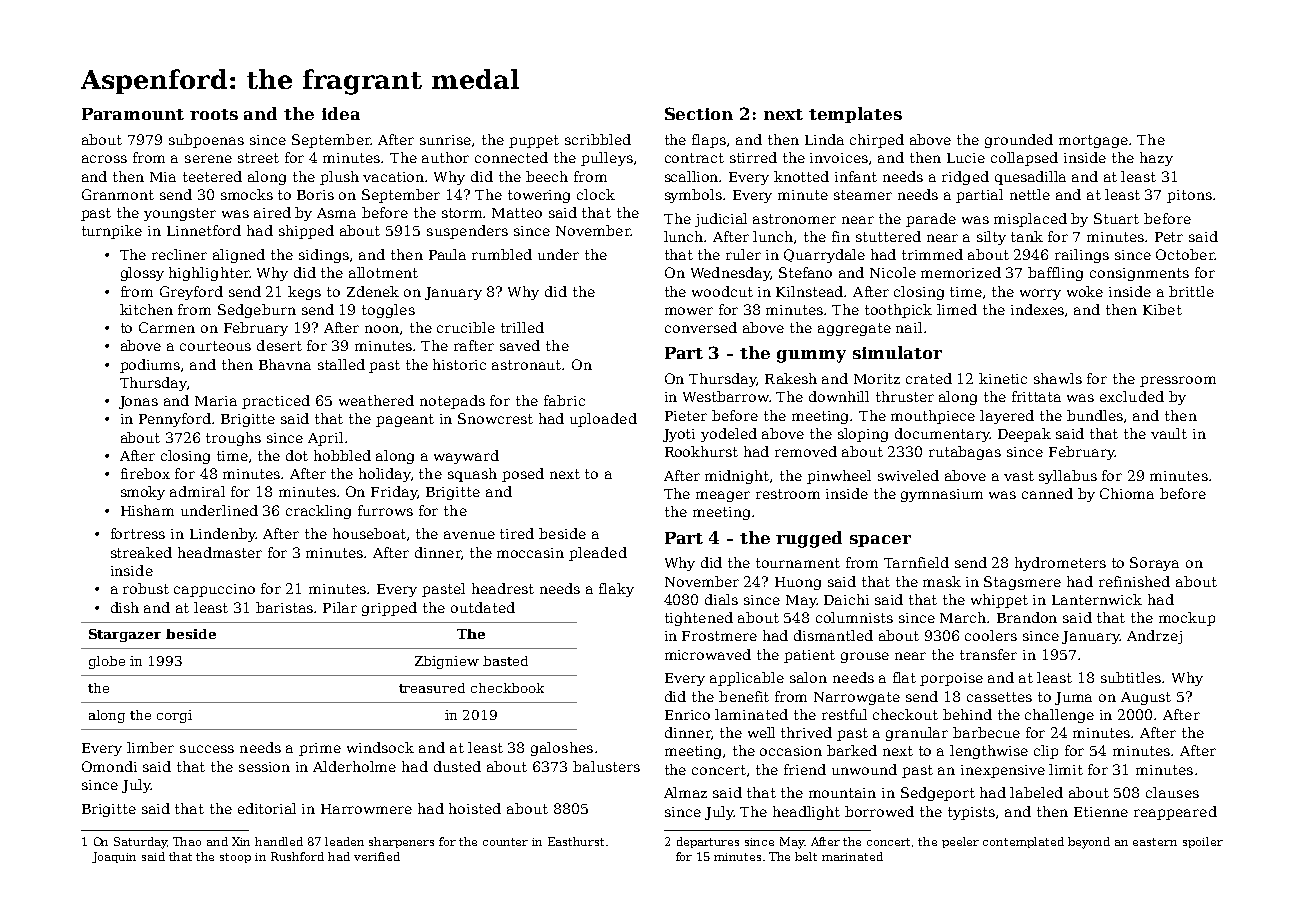  Describe the element at coordinates (576, 841) in the document. I see `Easthurst` at that location.
